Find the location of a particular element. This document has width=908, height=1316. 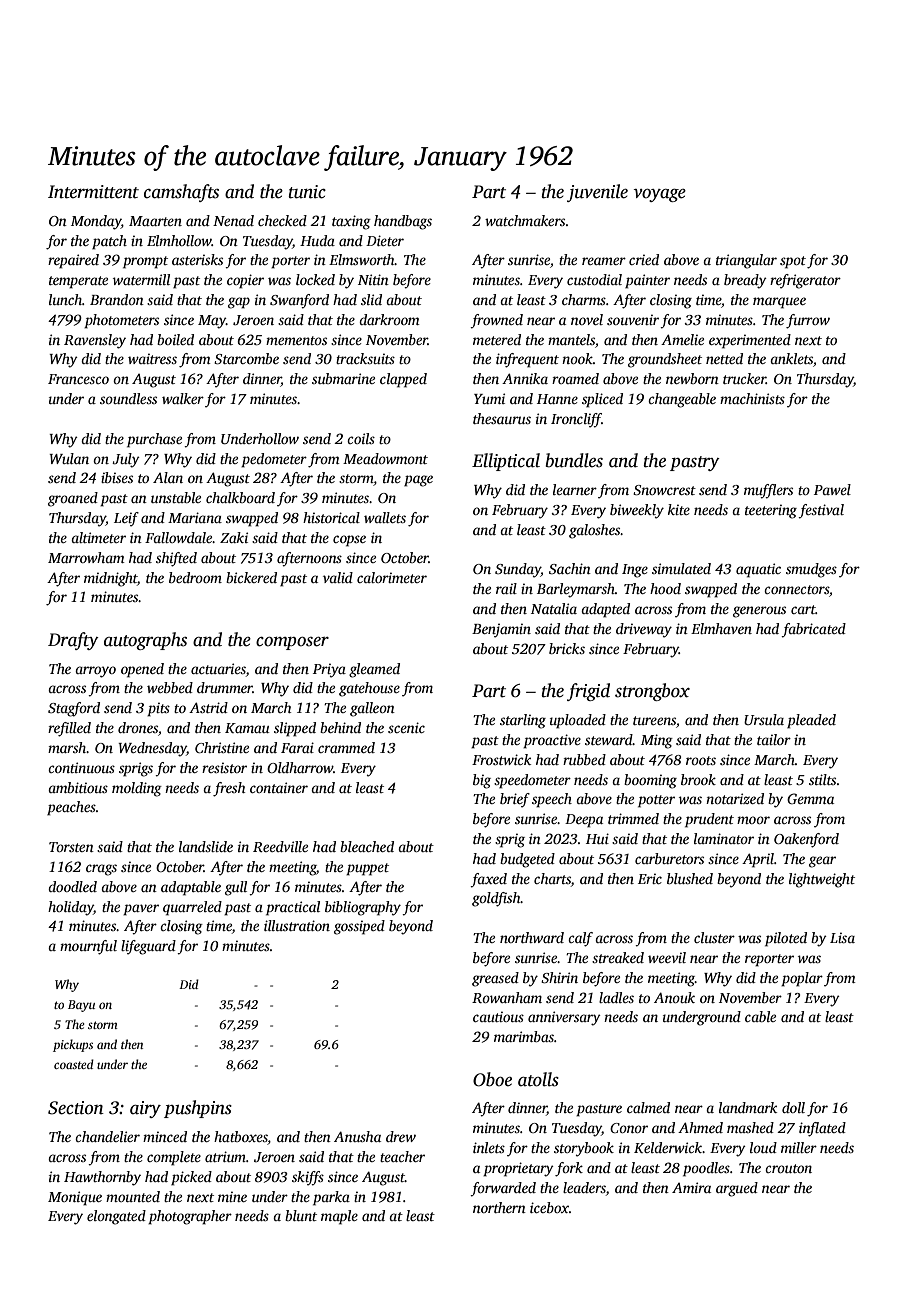

machinists is located at coordinates (752, 398).
